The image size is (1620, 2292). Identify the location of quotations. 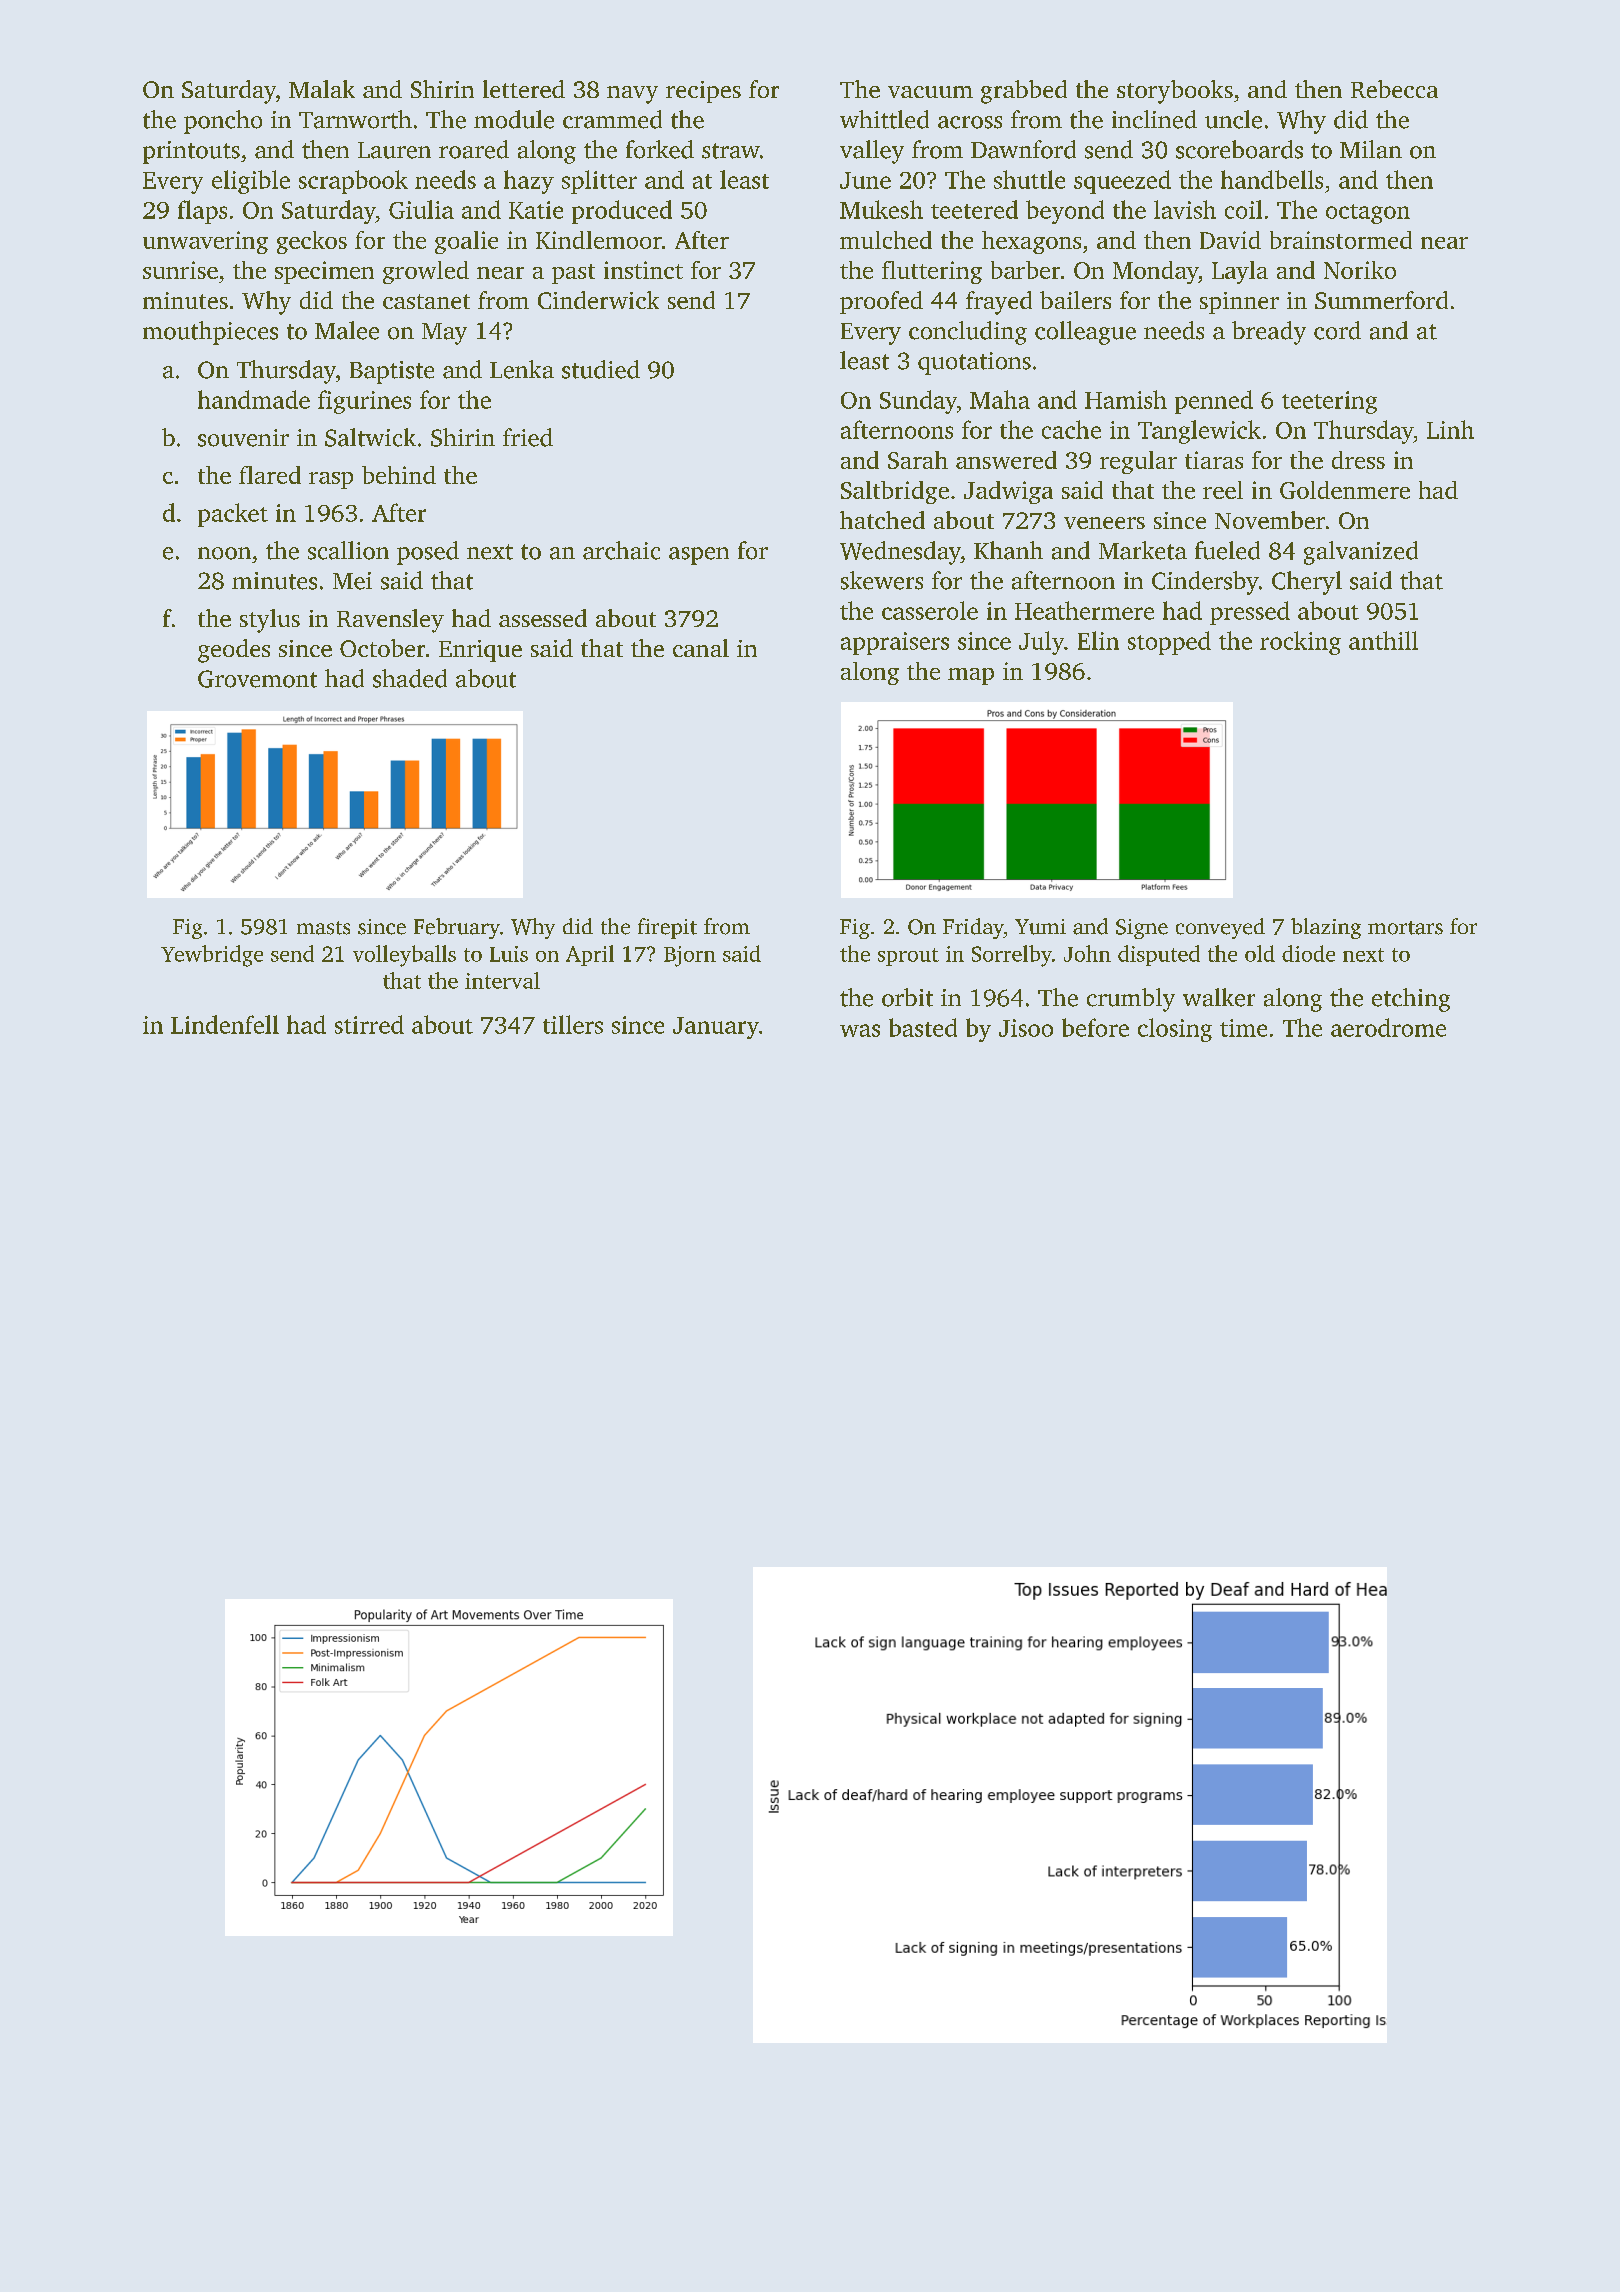
(974, 363).
